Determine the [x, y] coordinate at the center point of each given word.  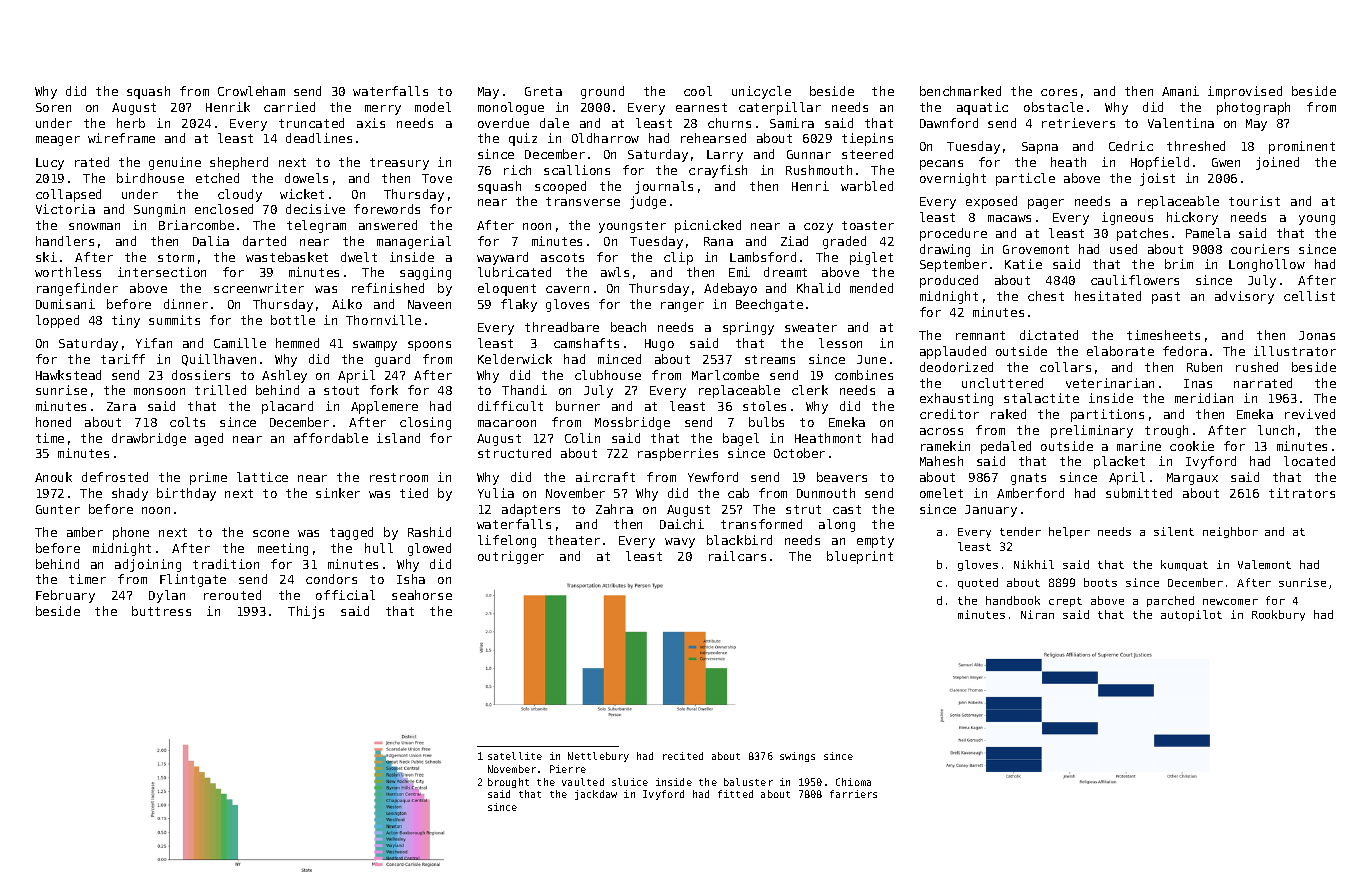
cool [698, 91]
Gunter [58, 509]
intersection [162, 272]
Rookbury [1278, 615]
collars [1065, 367]
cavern [567, 289]
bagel [741, 439]
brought [508, 783]
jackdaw [596, 795]
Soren [53, 107]
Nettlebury [598, 757]
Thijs [306, 612]
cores [1059, 92]
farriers [853, 794]
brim [1179, 264]
